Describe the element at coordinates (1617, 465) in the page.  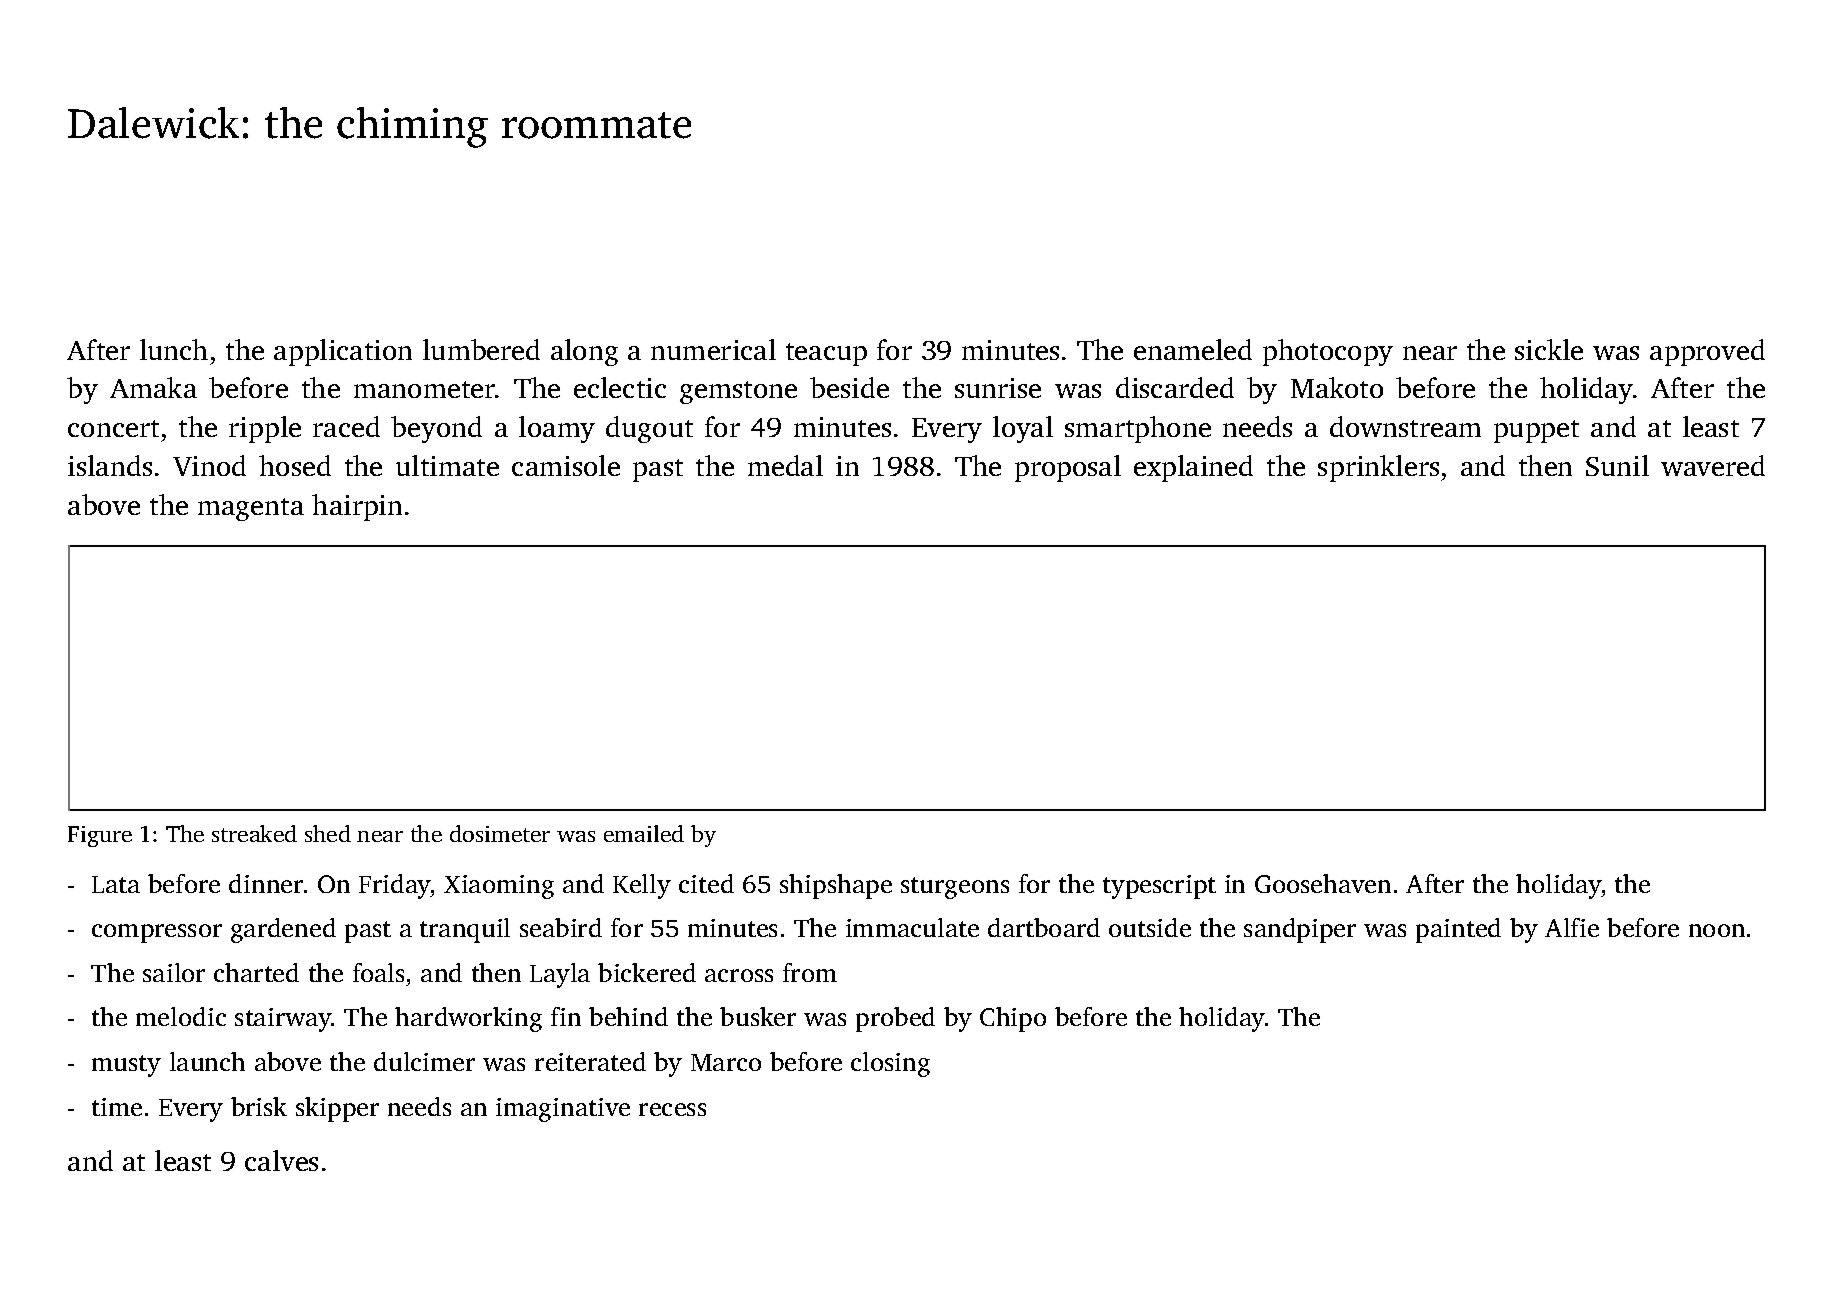
I see `Sunil` at that location.
